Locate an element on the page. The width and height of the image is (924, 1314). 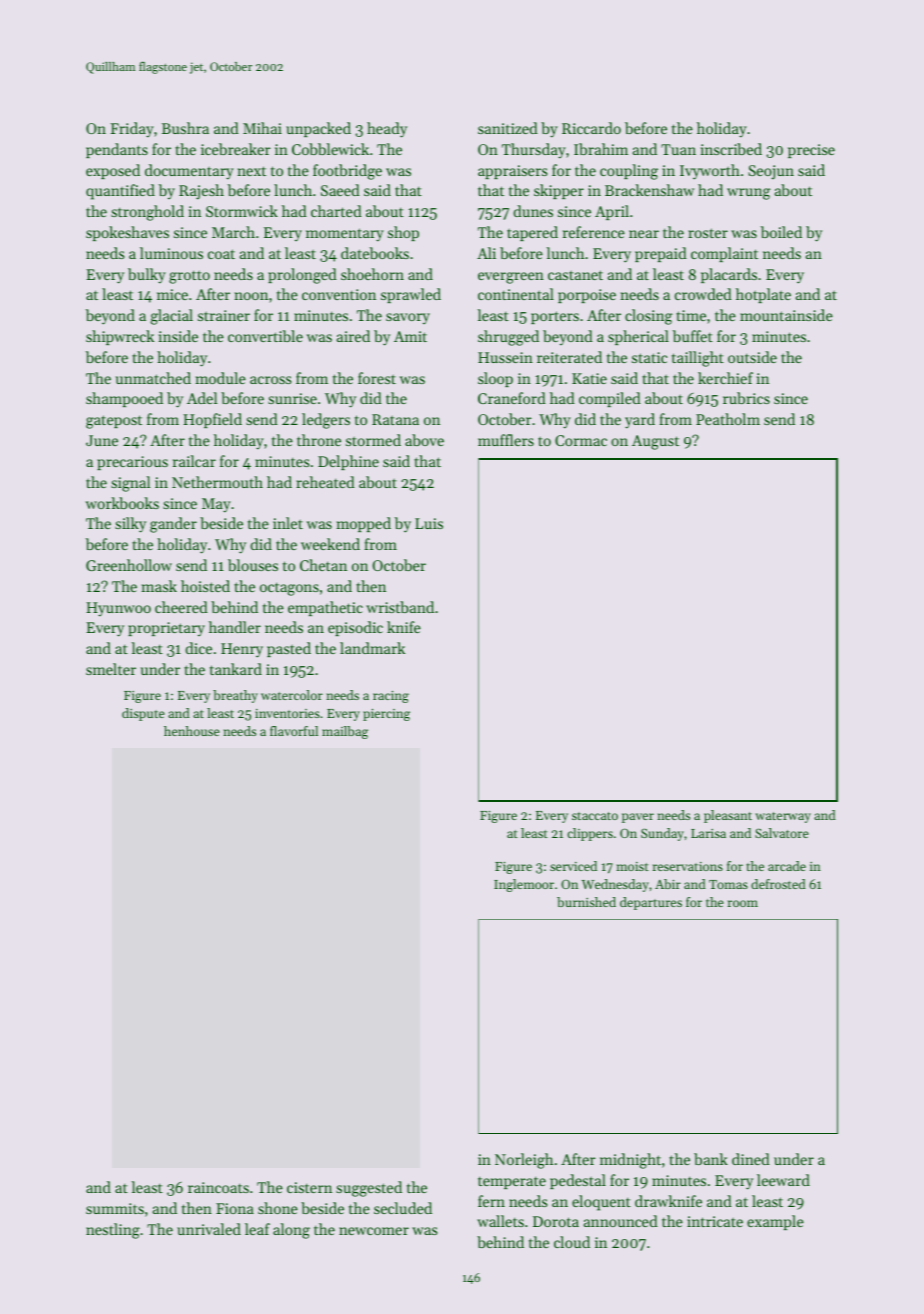
static is located at coordinates (649, 357).
